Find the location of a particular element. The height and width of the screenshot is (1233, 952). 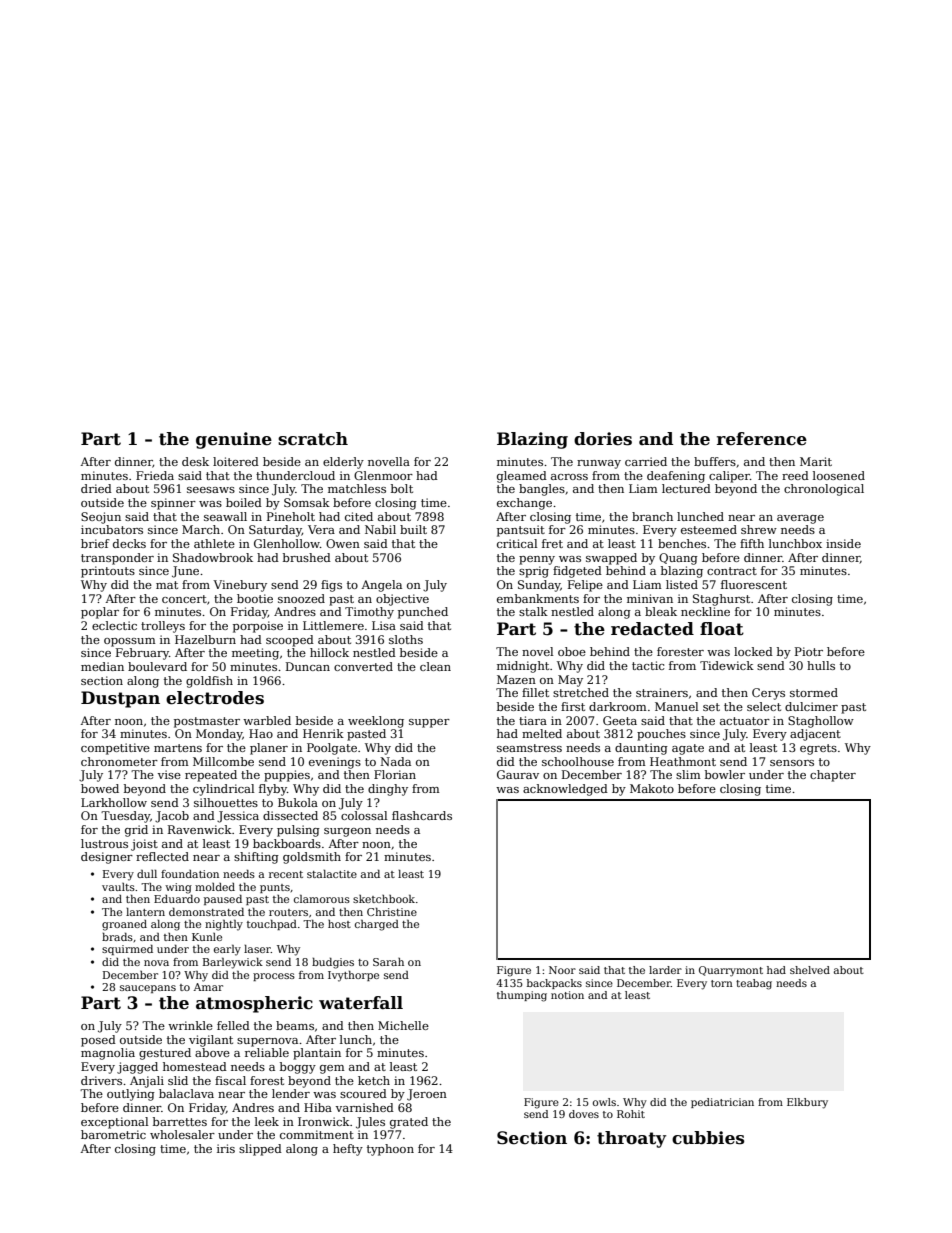

cubbies is located at coordinates (708, 1138).
